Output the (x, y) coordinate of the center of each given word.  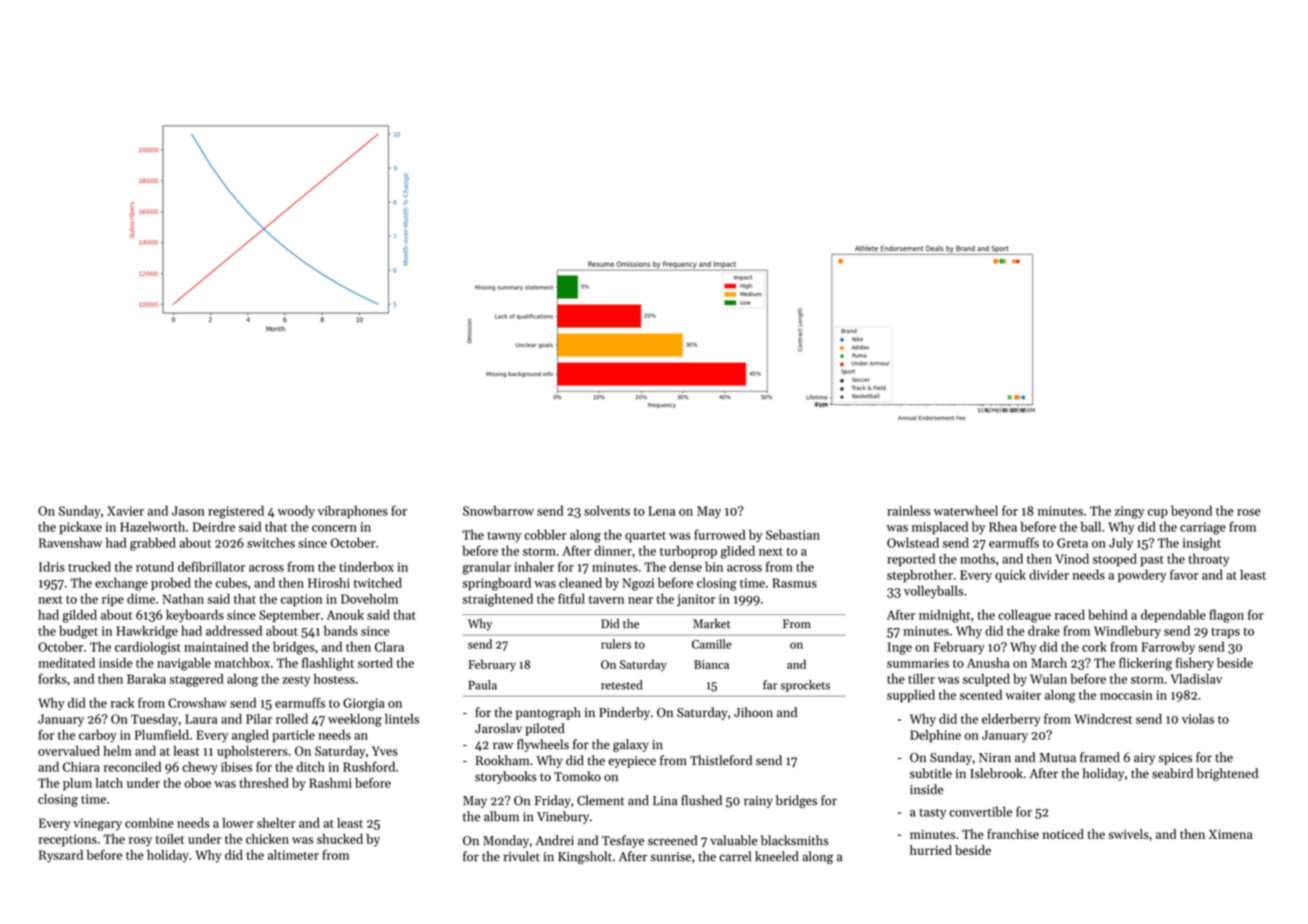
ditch (310, 767)
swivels (1128, 834)
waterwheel (966, 510)
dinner (613, 550)
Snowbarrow (498, 510)
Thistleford (721, 760)
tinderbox (366, 566)
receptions (67, 840)
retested (621, 685)
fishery (1195, 664)
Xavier (125, 511)
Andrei (555, 840)
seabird (1172, 773)
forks (52, 678)
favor (1184, 574)
